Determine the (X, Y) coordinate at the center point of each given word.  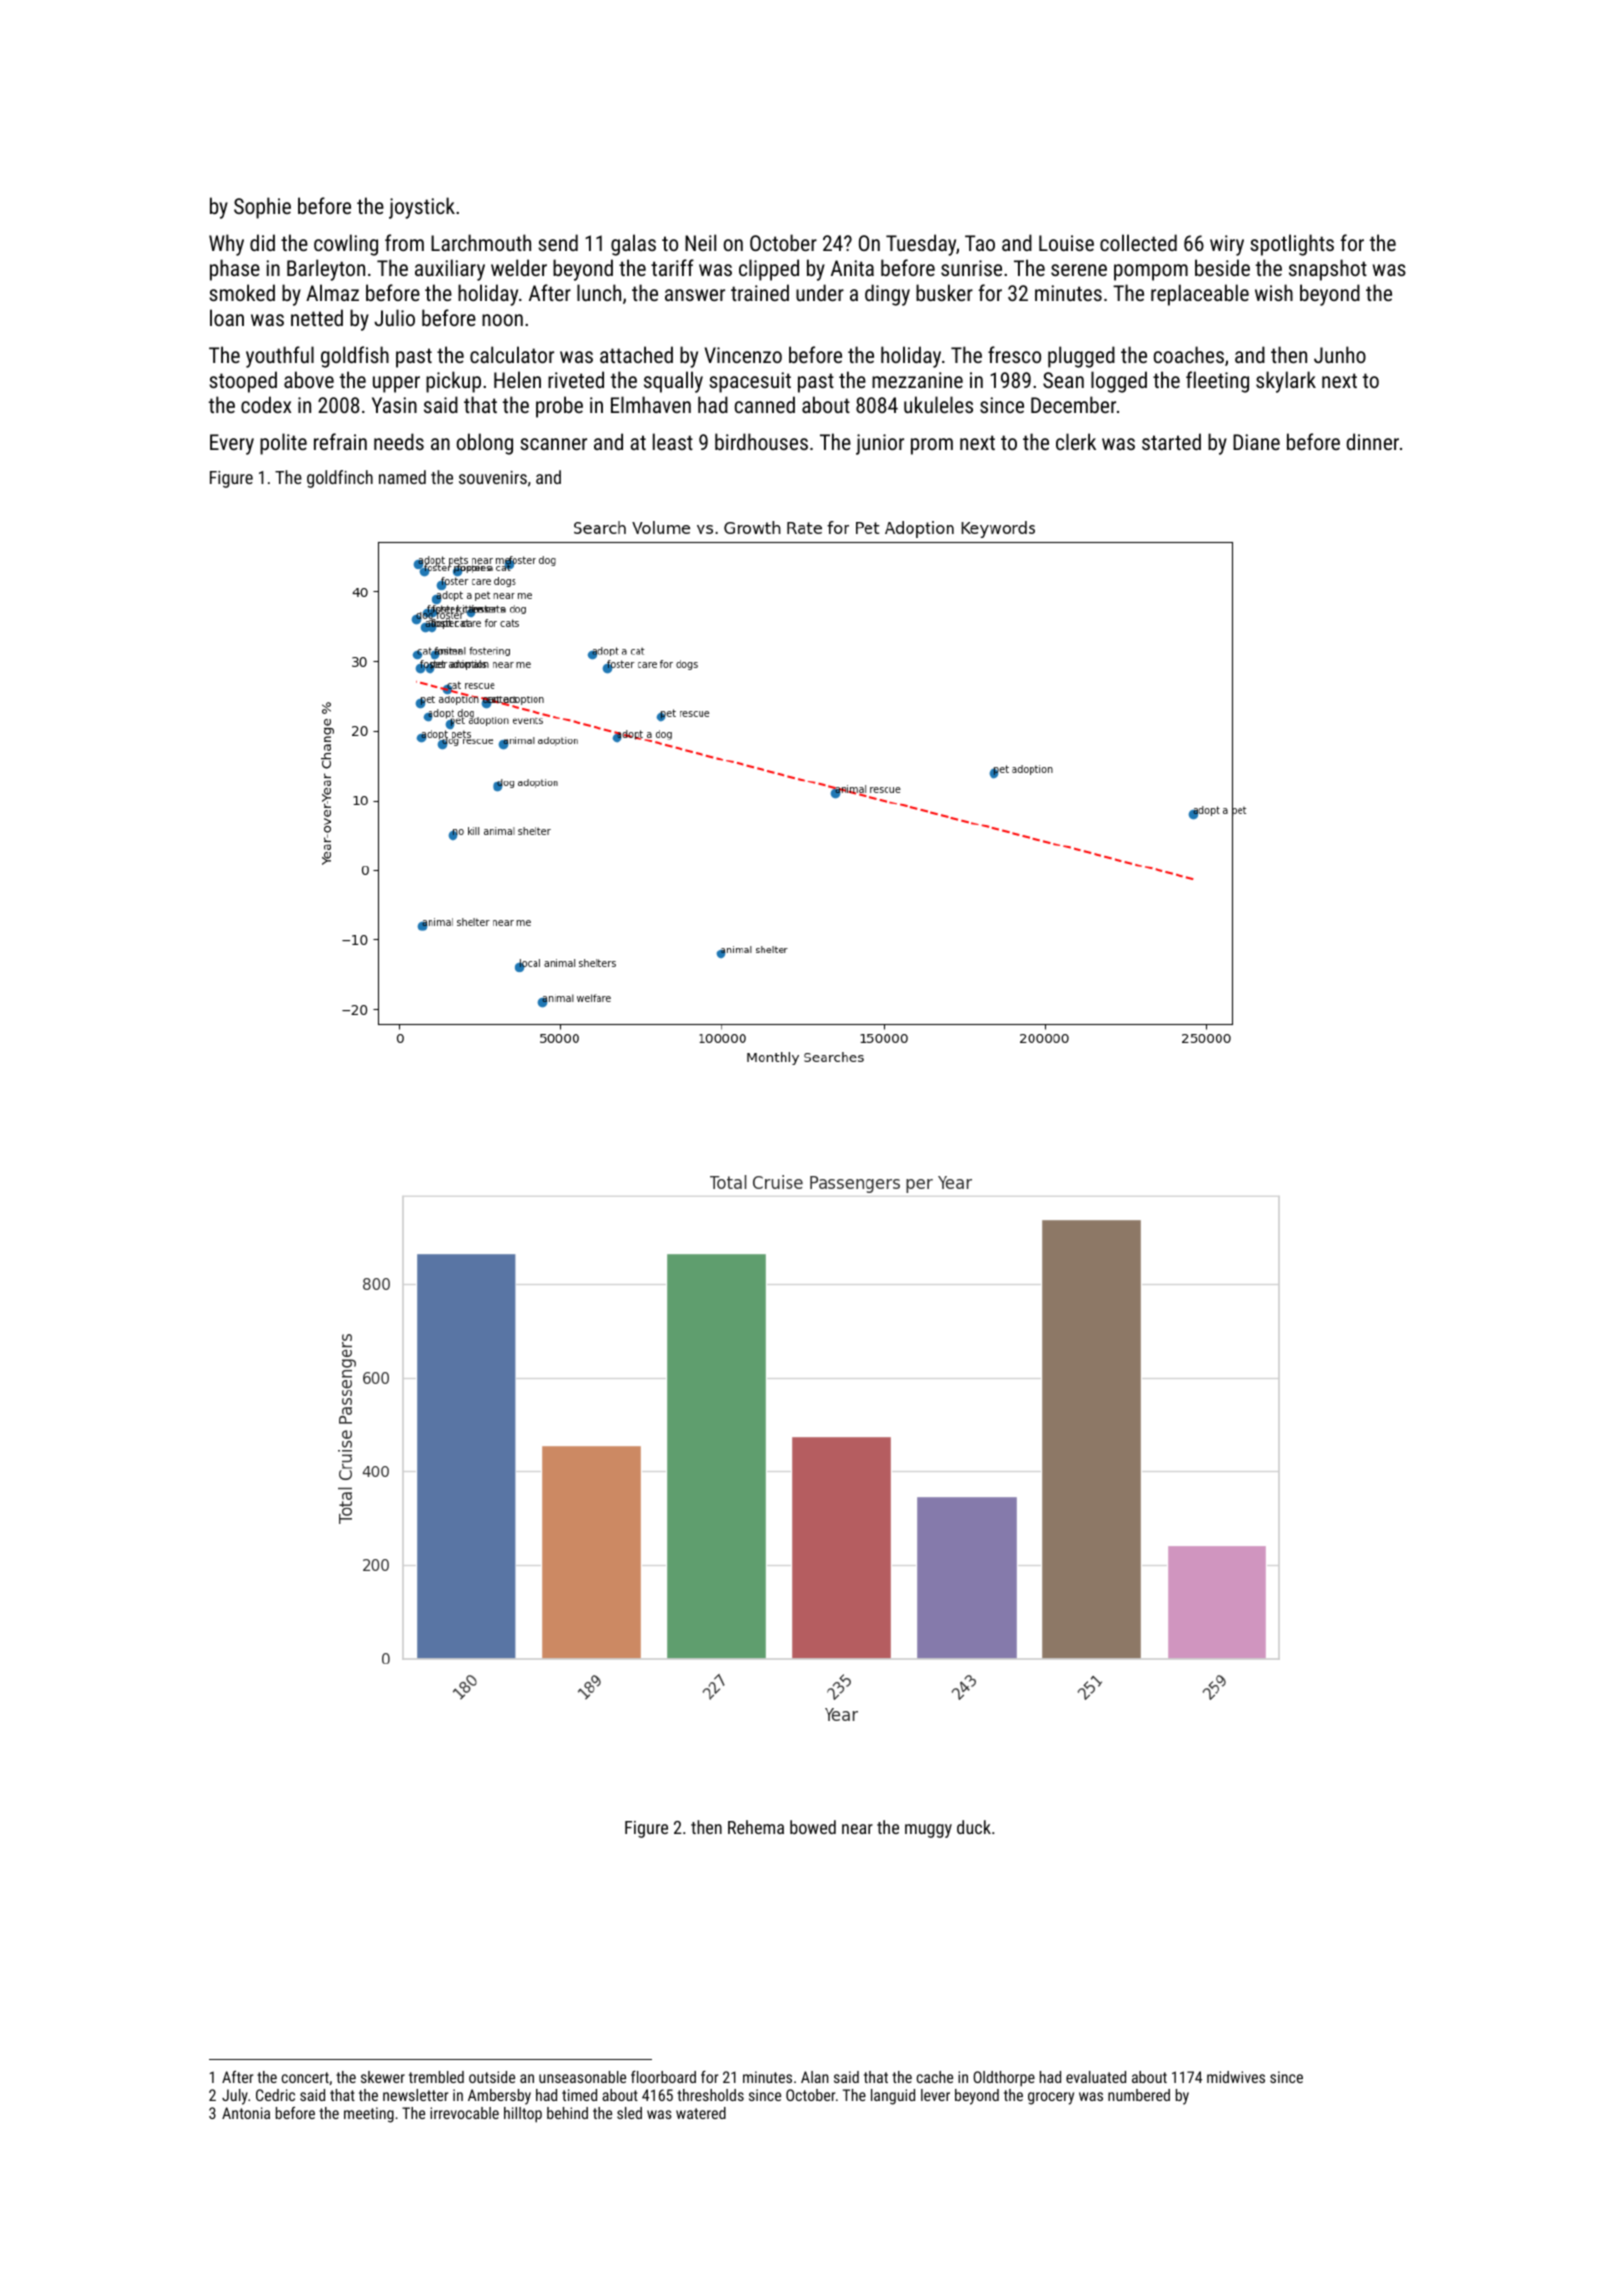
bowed (813, 1827)
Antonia (246, 2113)
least (673, 441)
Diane (1256, 442)
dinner (1372, 441)
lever (935, 2095)
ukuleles (938, 404)
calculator (512, 354)
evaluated (1096, 2077)
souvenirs (493, 477)
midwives (1236, 2077)
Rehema (756, 1827)
